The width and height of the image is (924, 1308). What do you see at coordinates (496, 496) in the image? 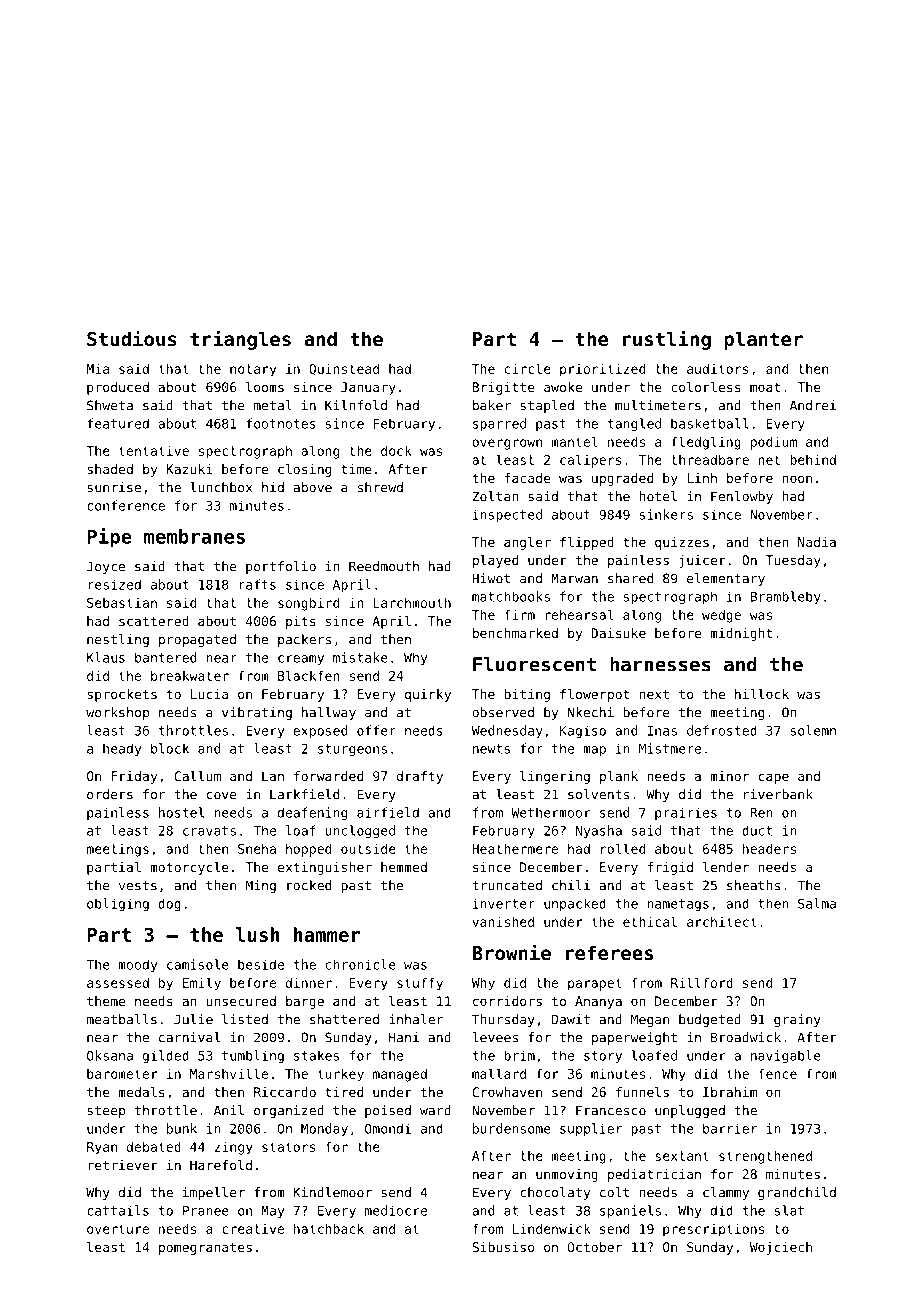
I see `Zoltan` at bounding box center [496, 496].
